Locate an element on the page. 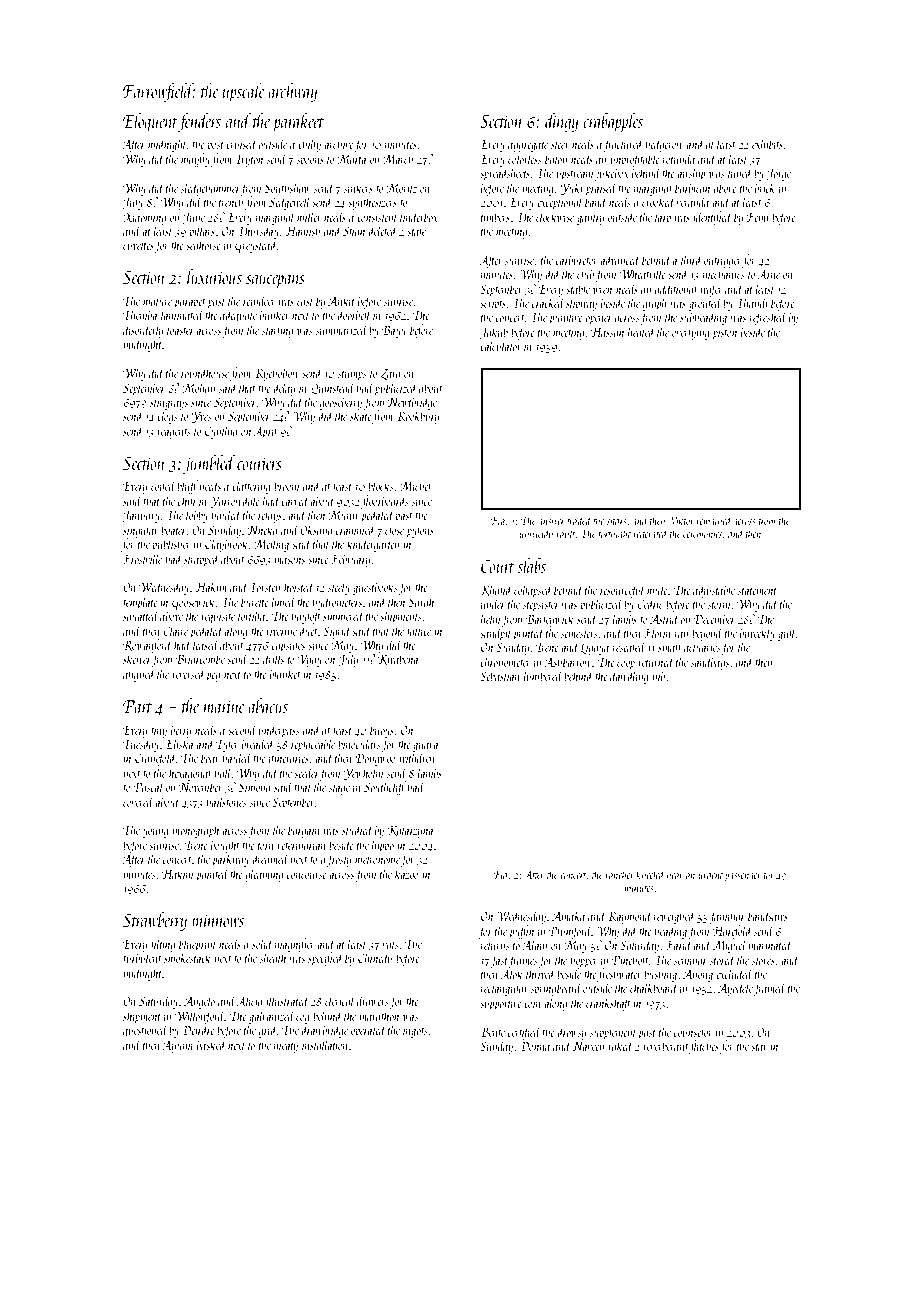 Image resolution: width=924 pixels, height=1308 pixels. refreshed is located at coordinates (768, 318).
